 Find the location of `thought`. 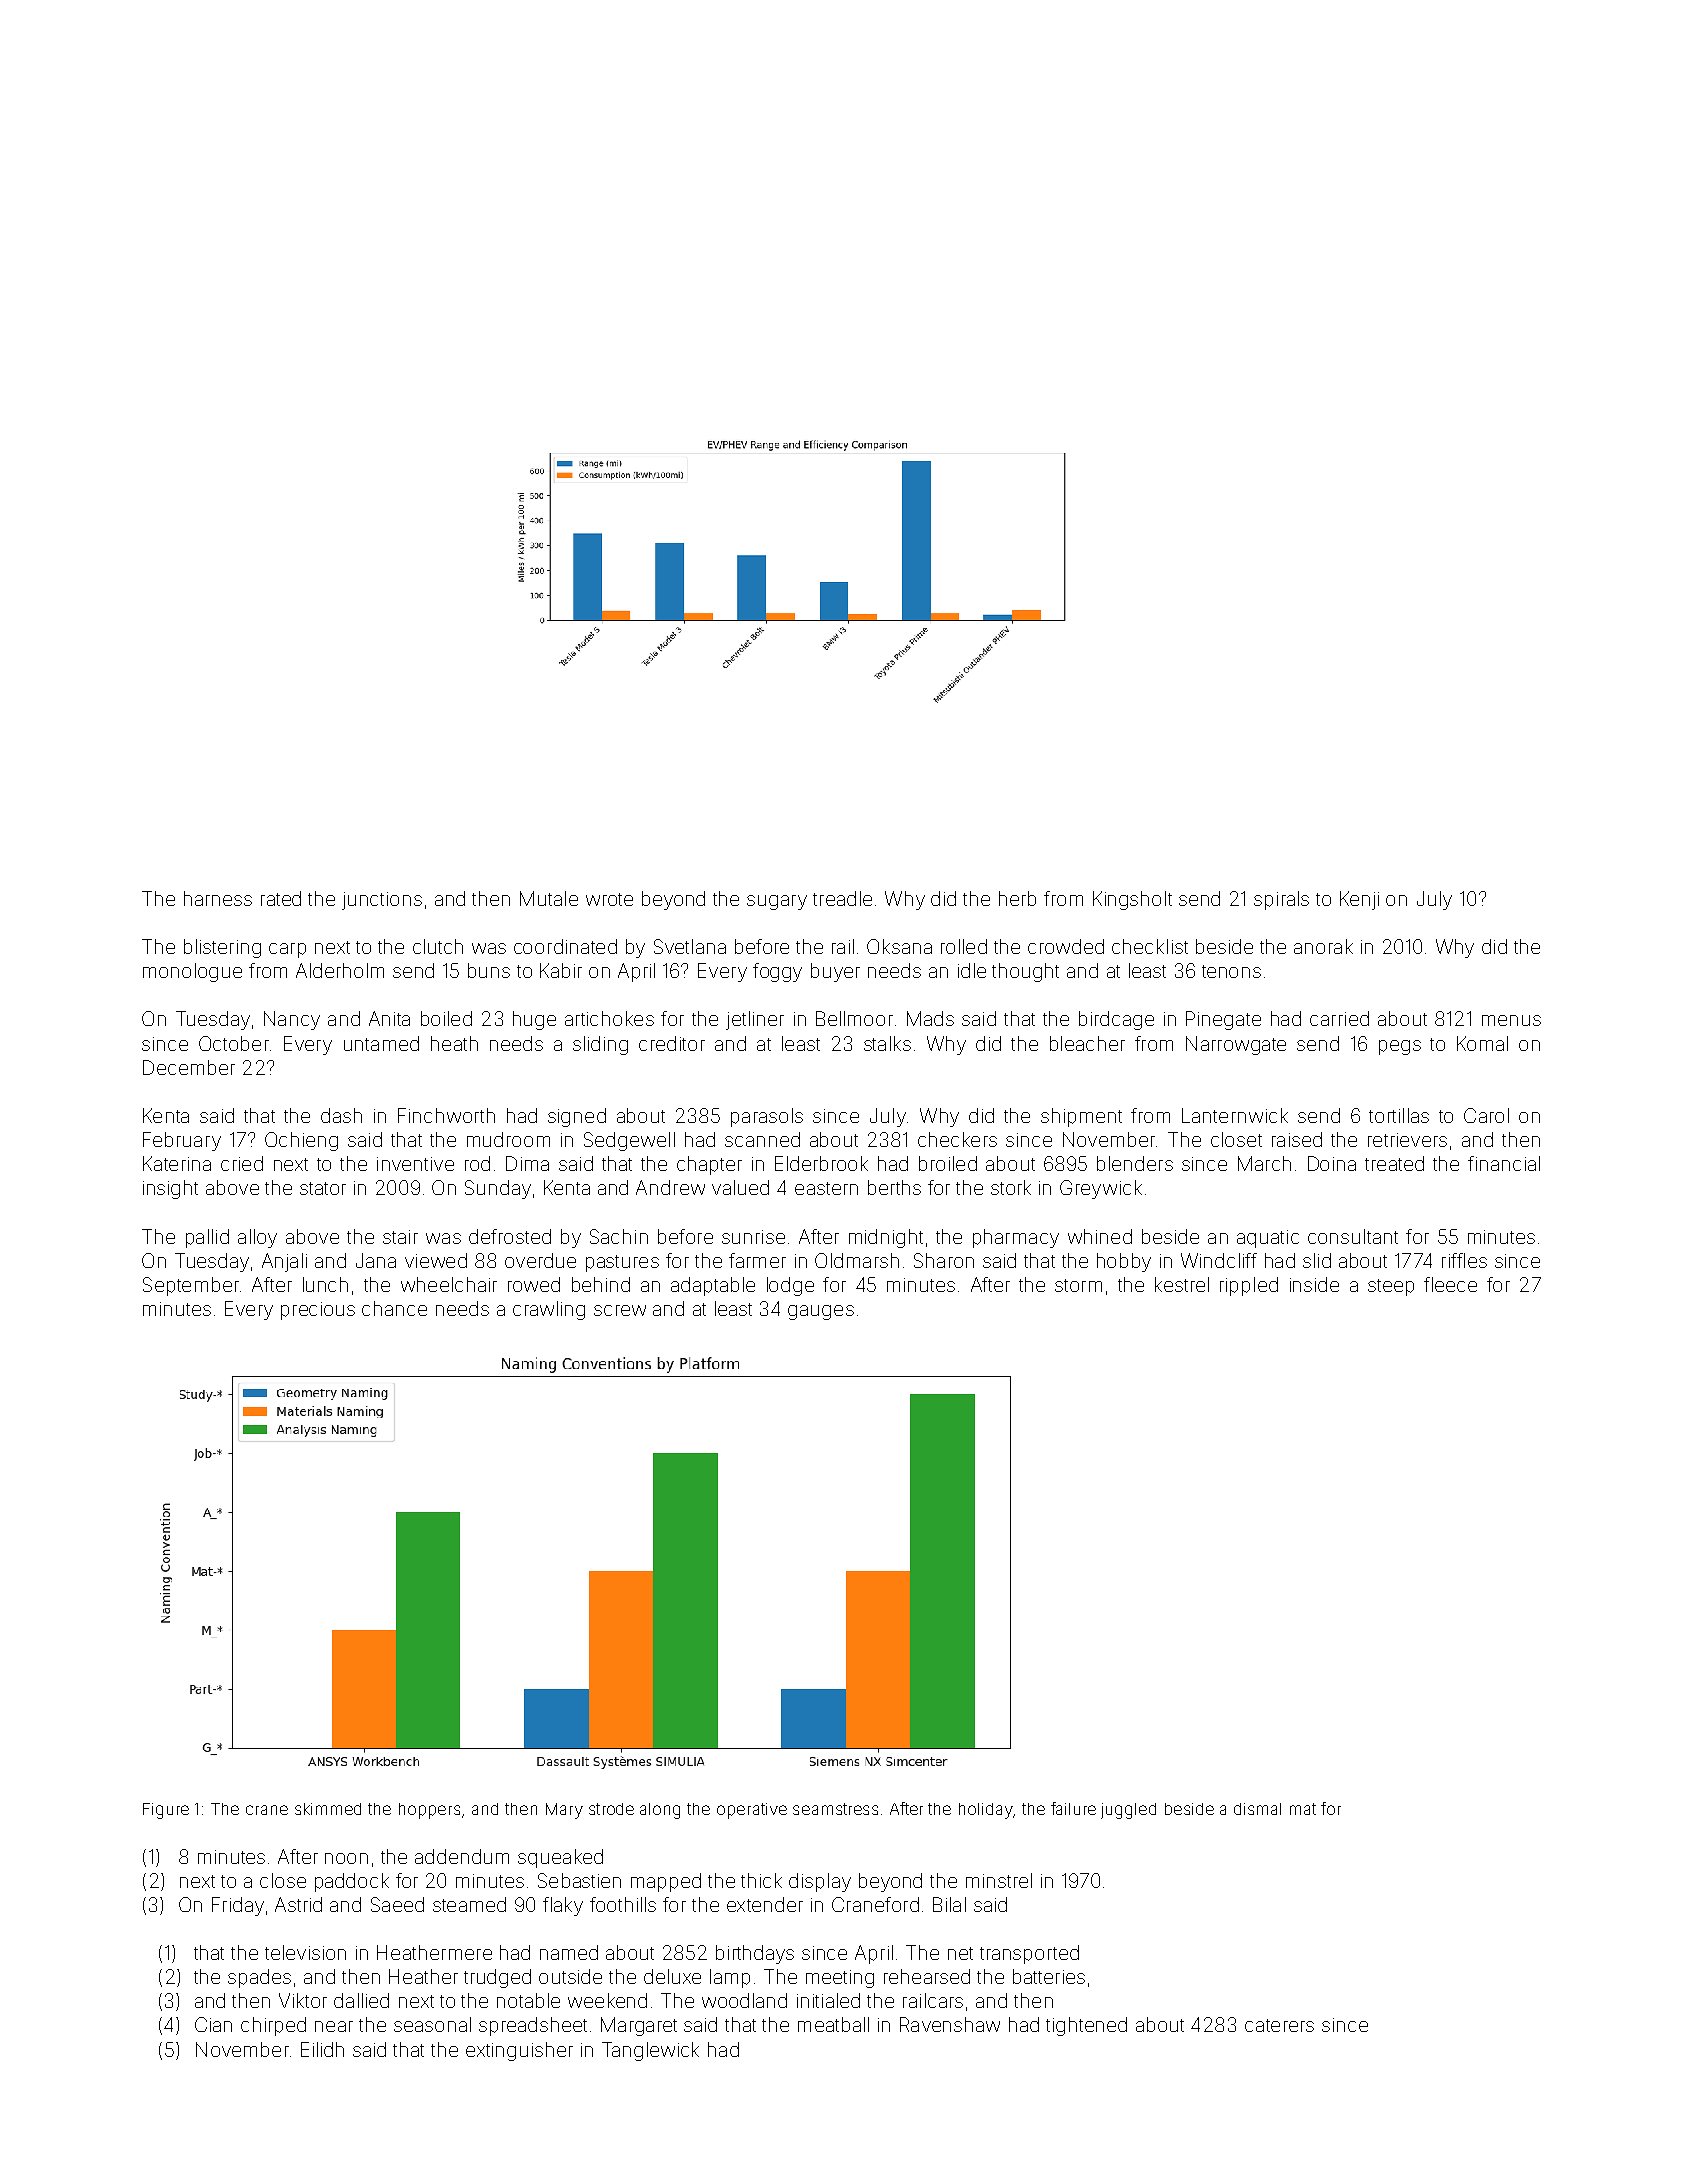

thought is located at coordinates (1025, 972).
